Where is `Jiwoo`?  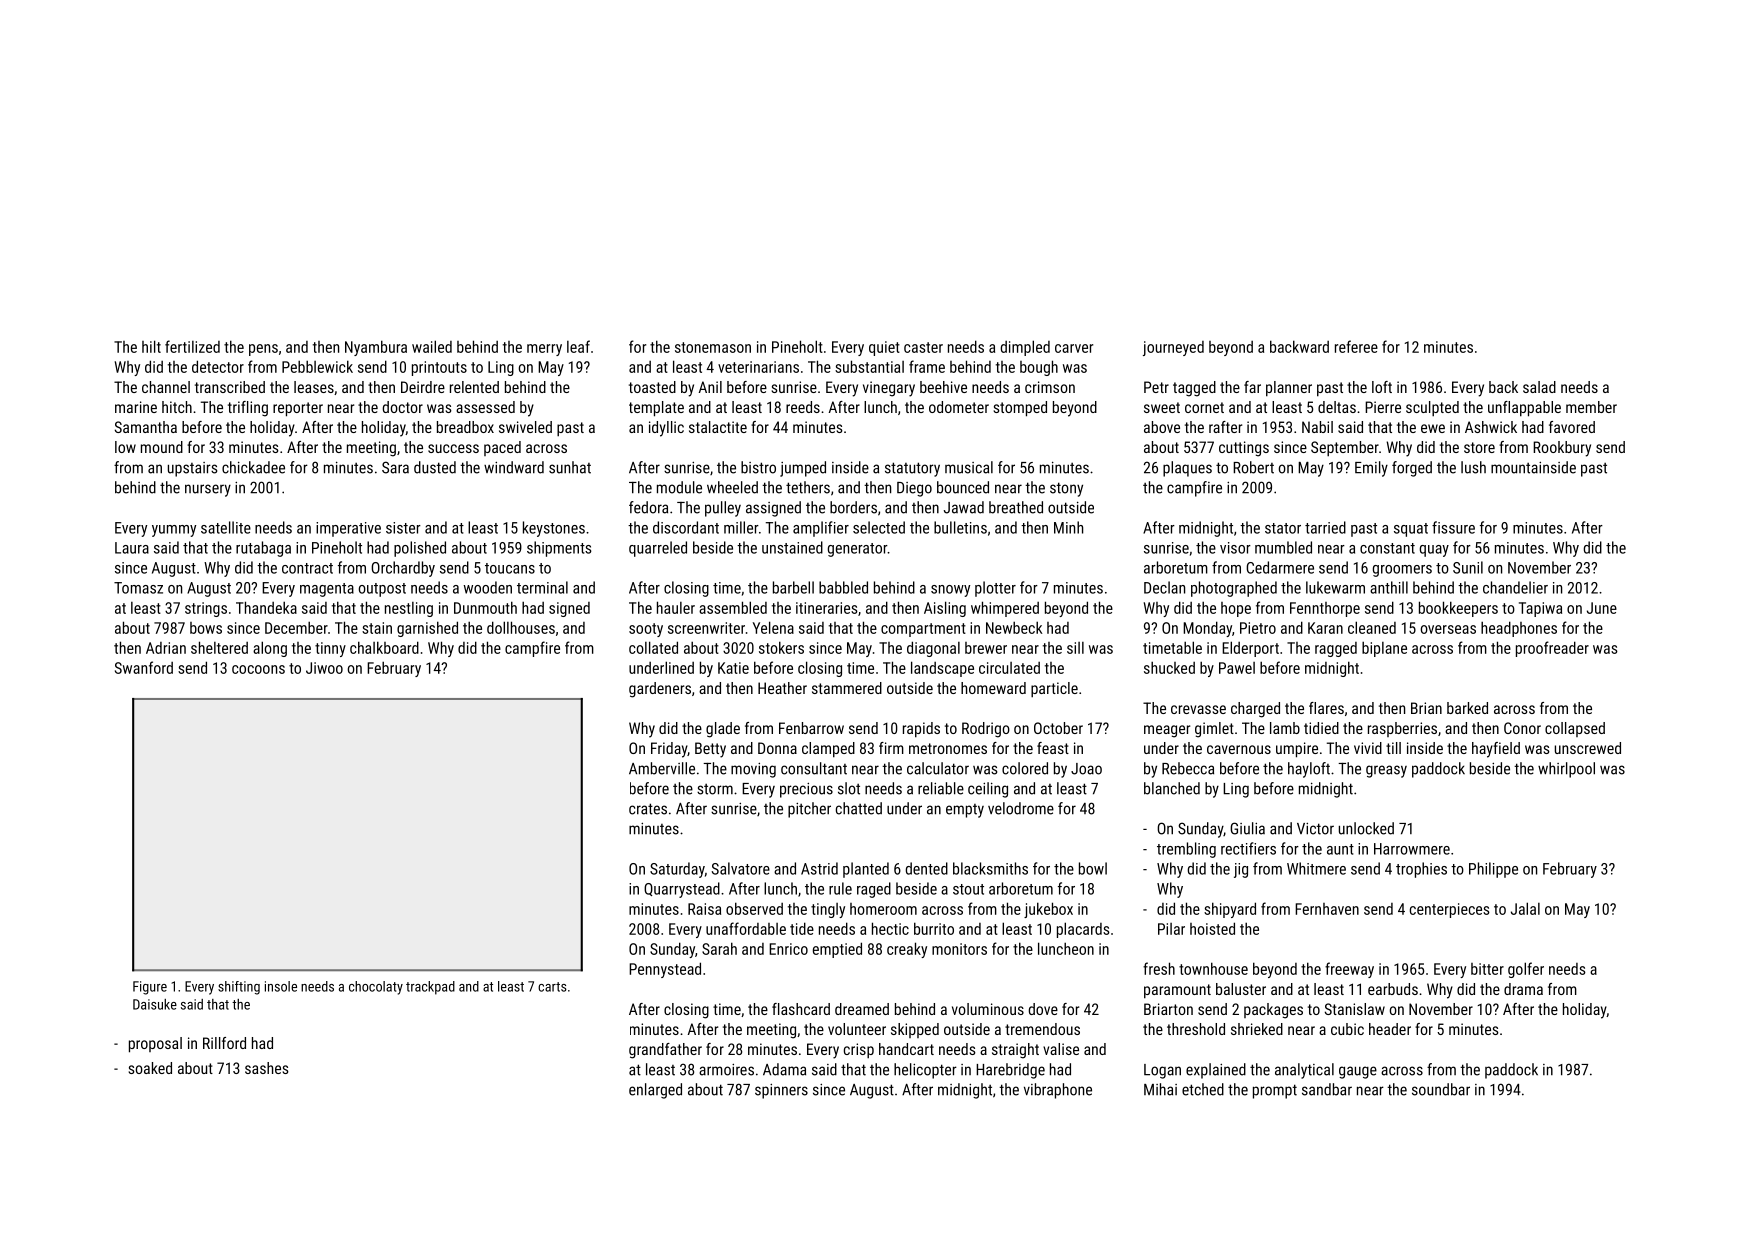 Jiwoo is located at coordinates (324, 668).
